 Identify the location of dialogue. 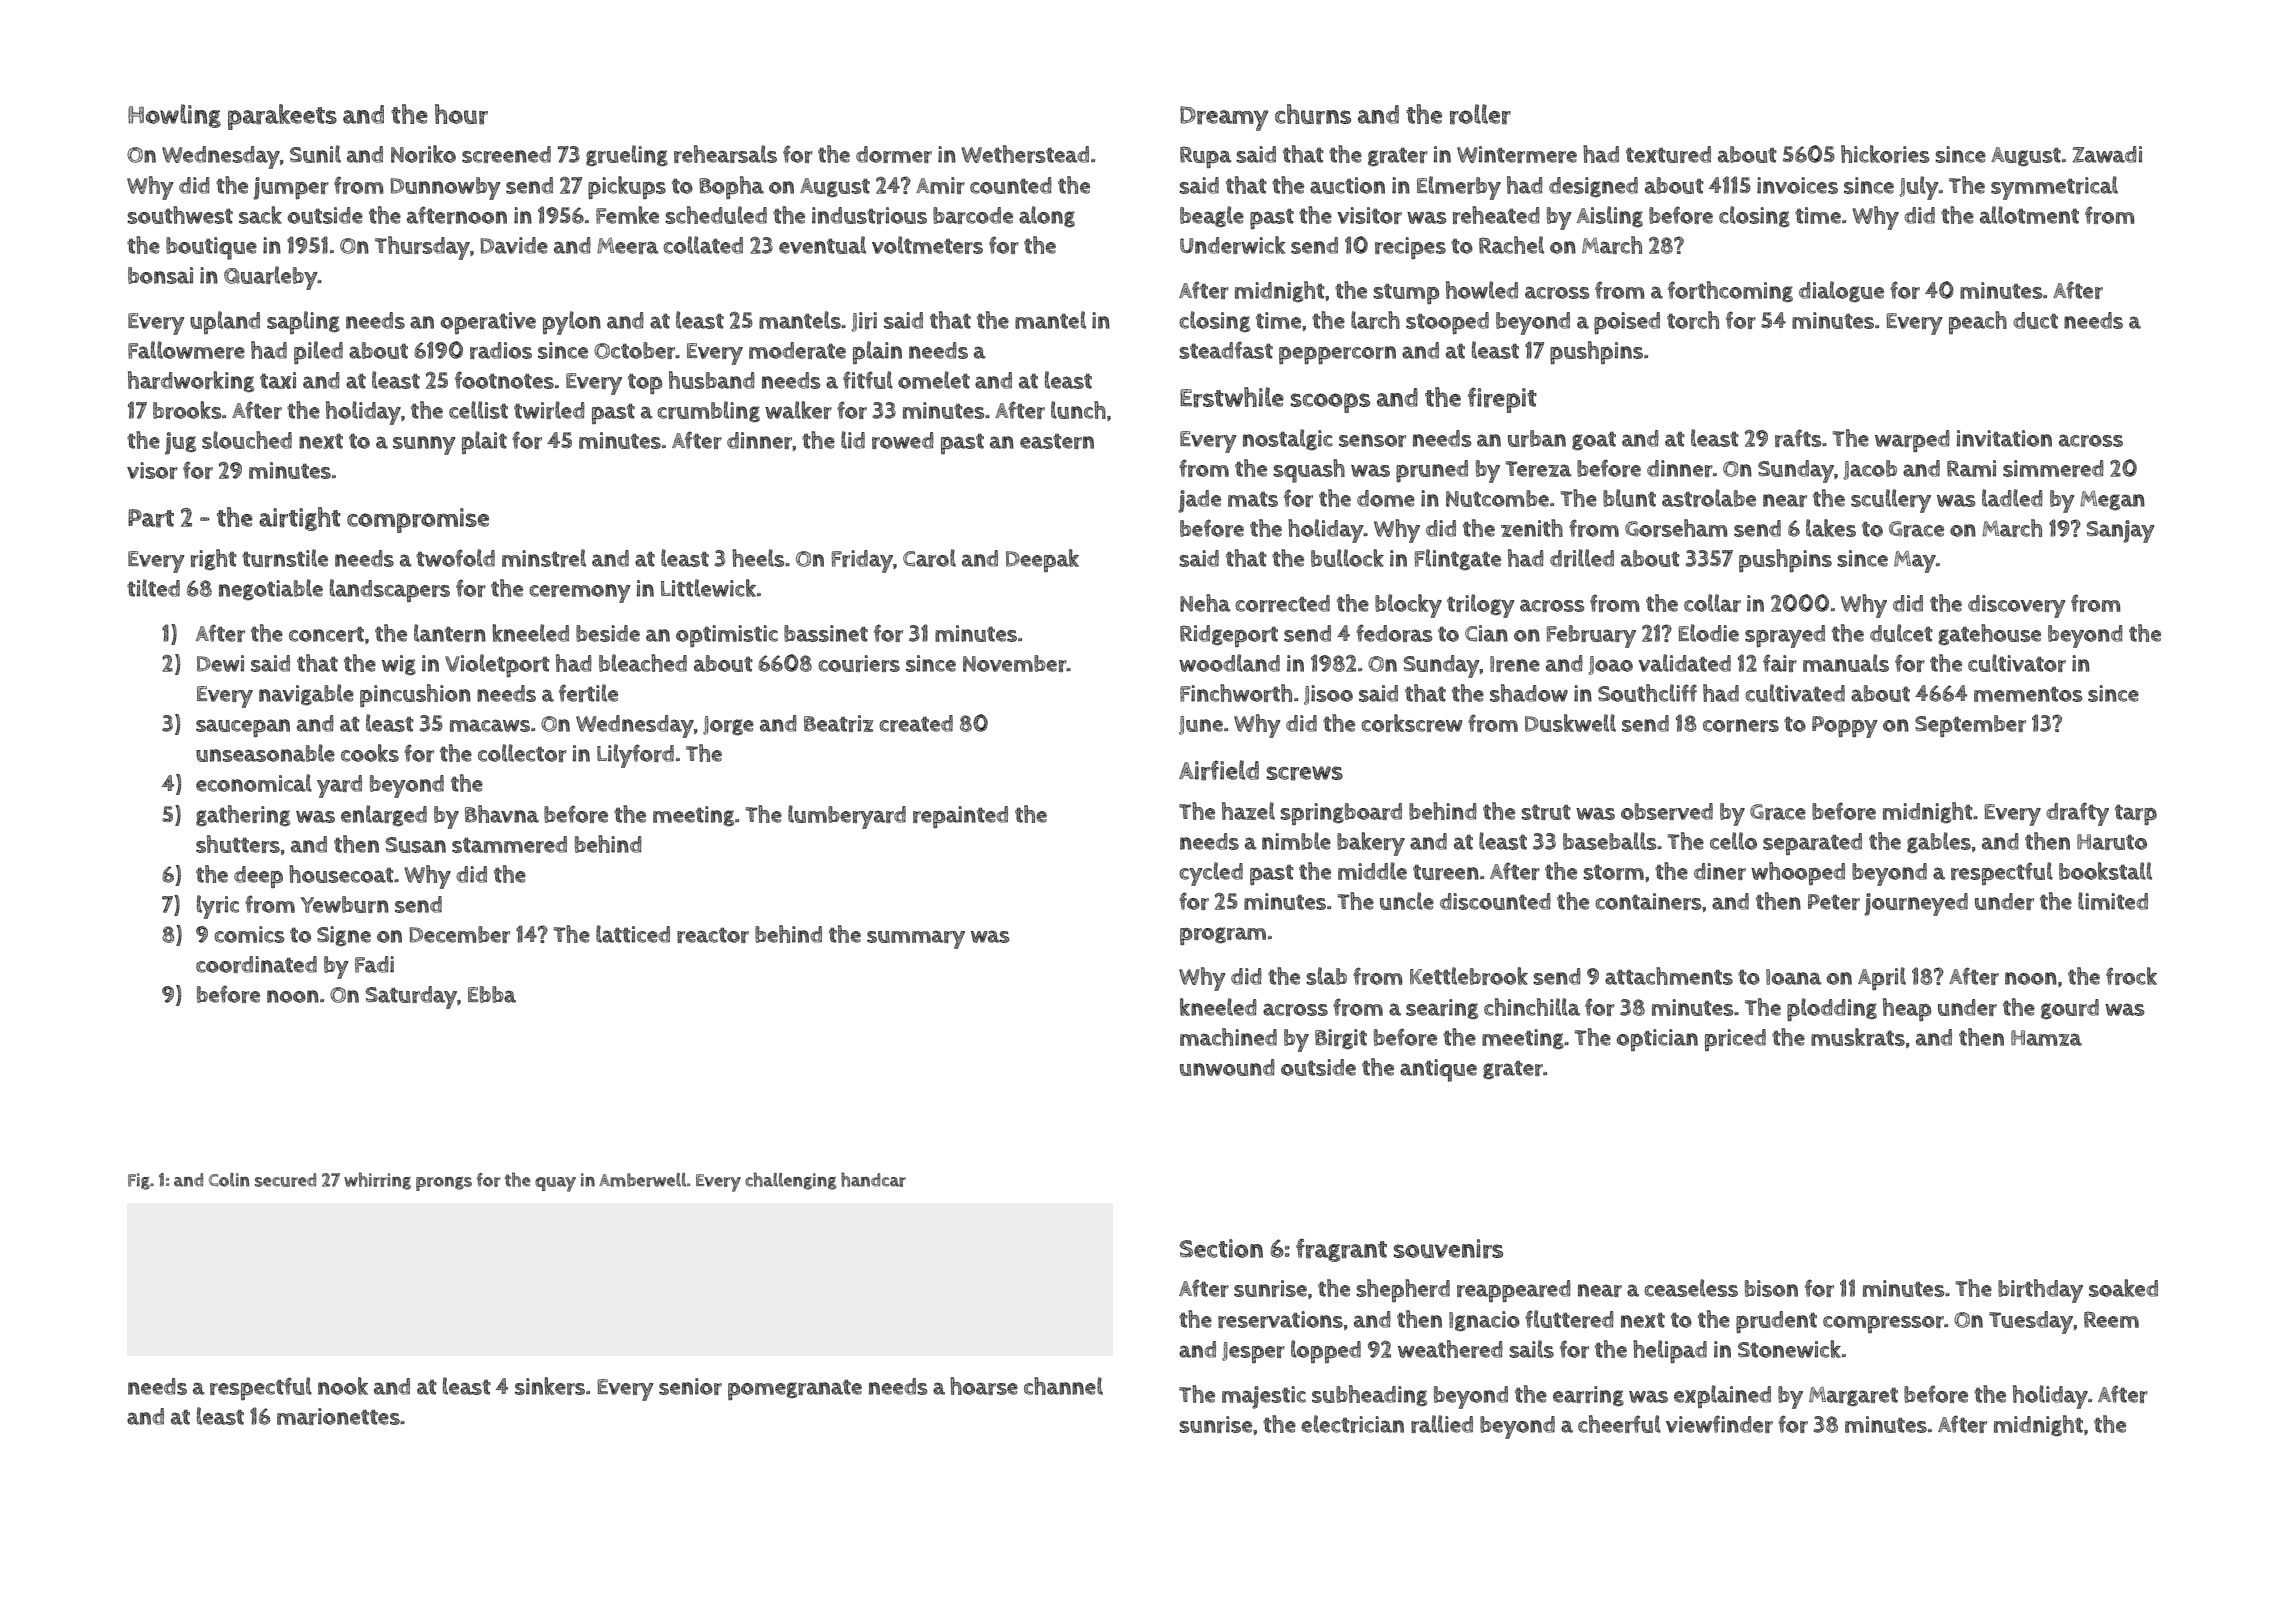
(1841, 291).
